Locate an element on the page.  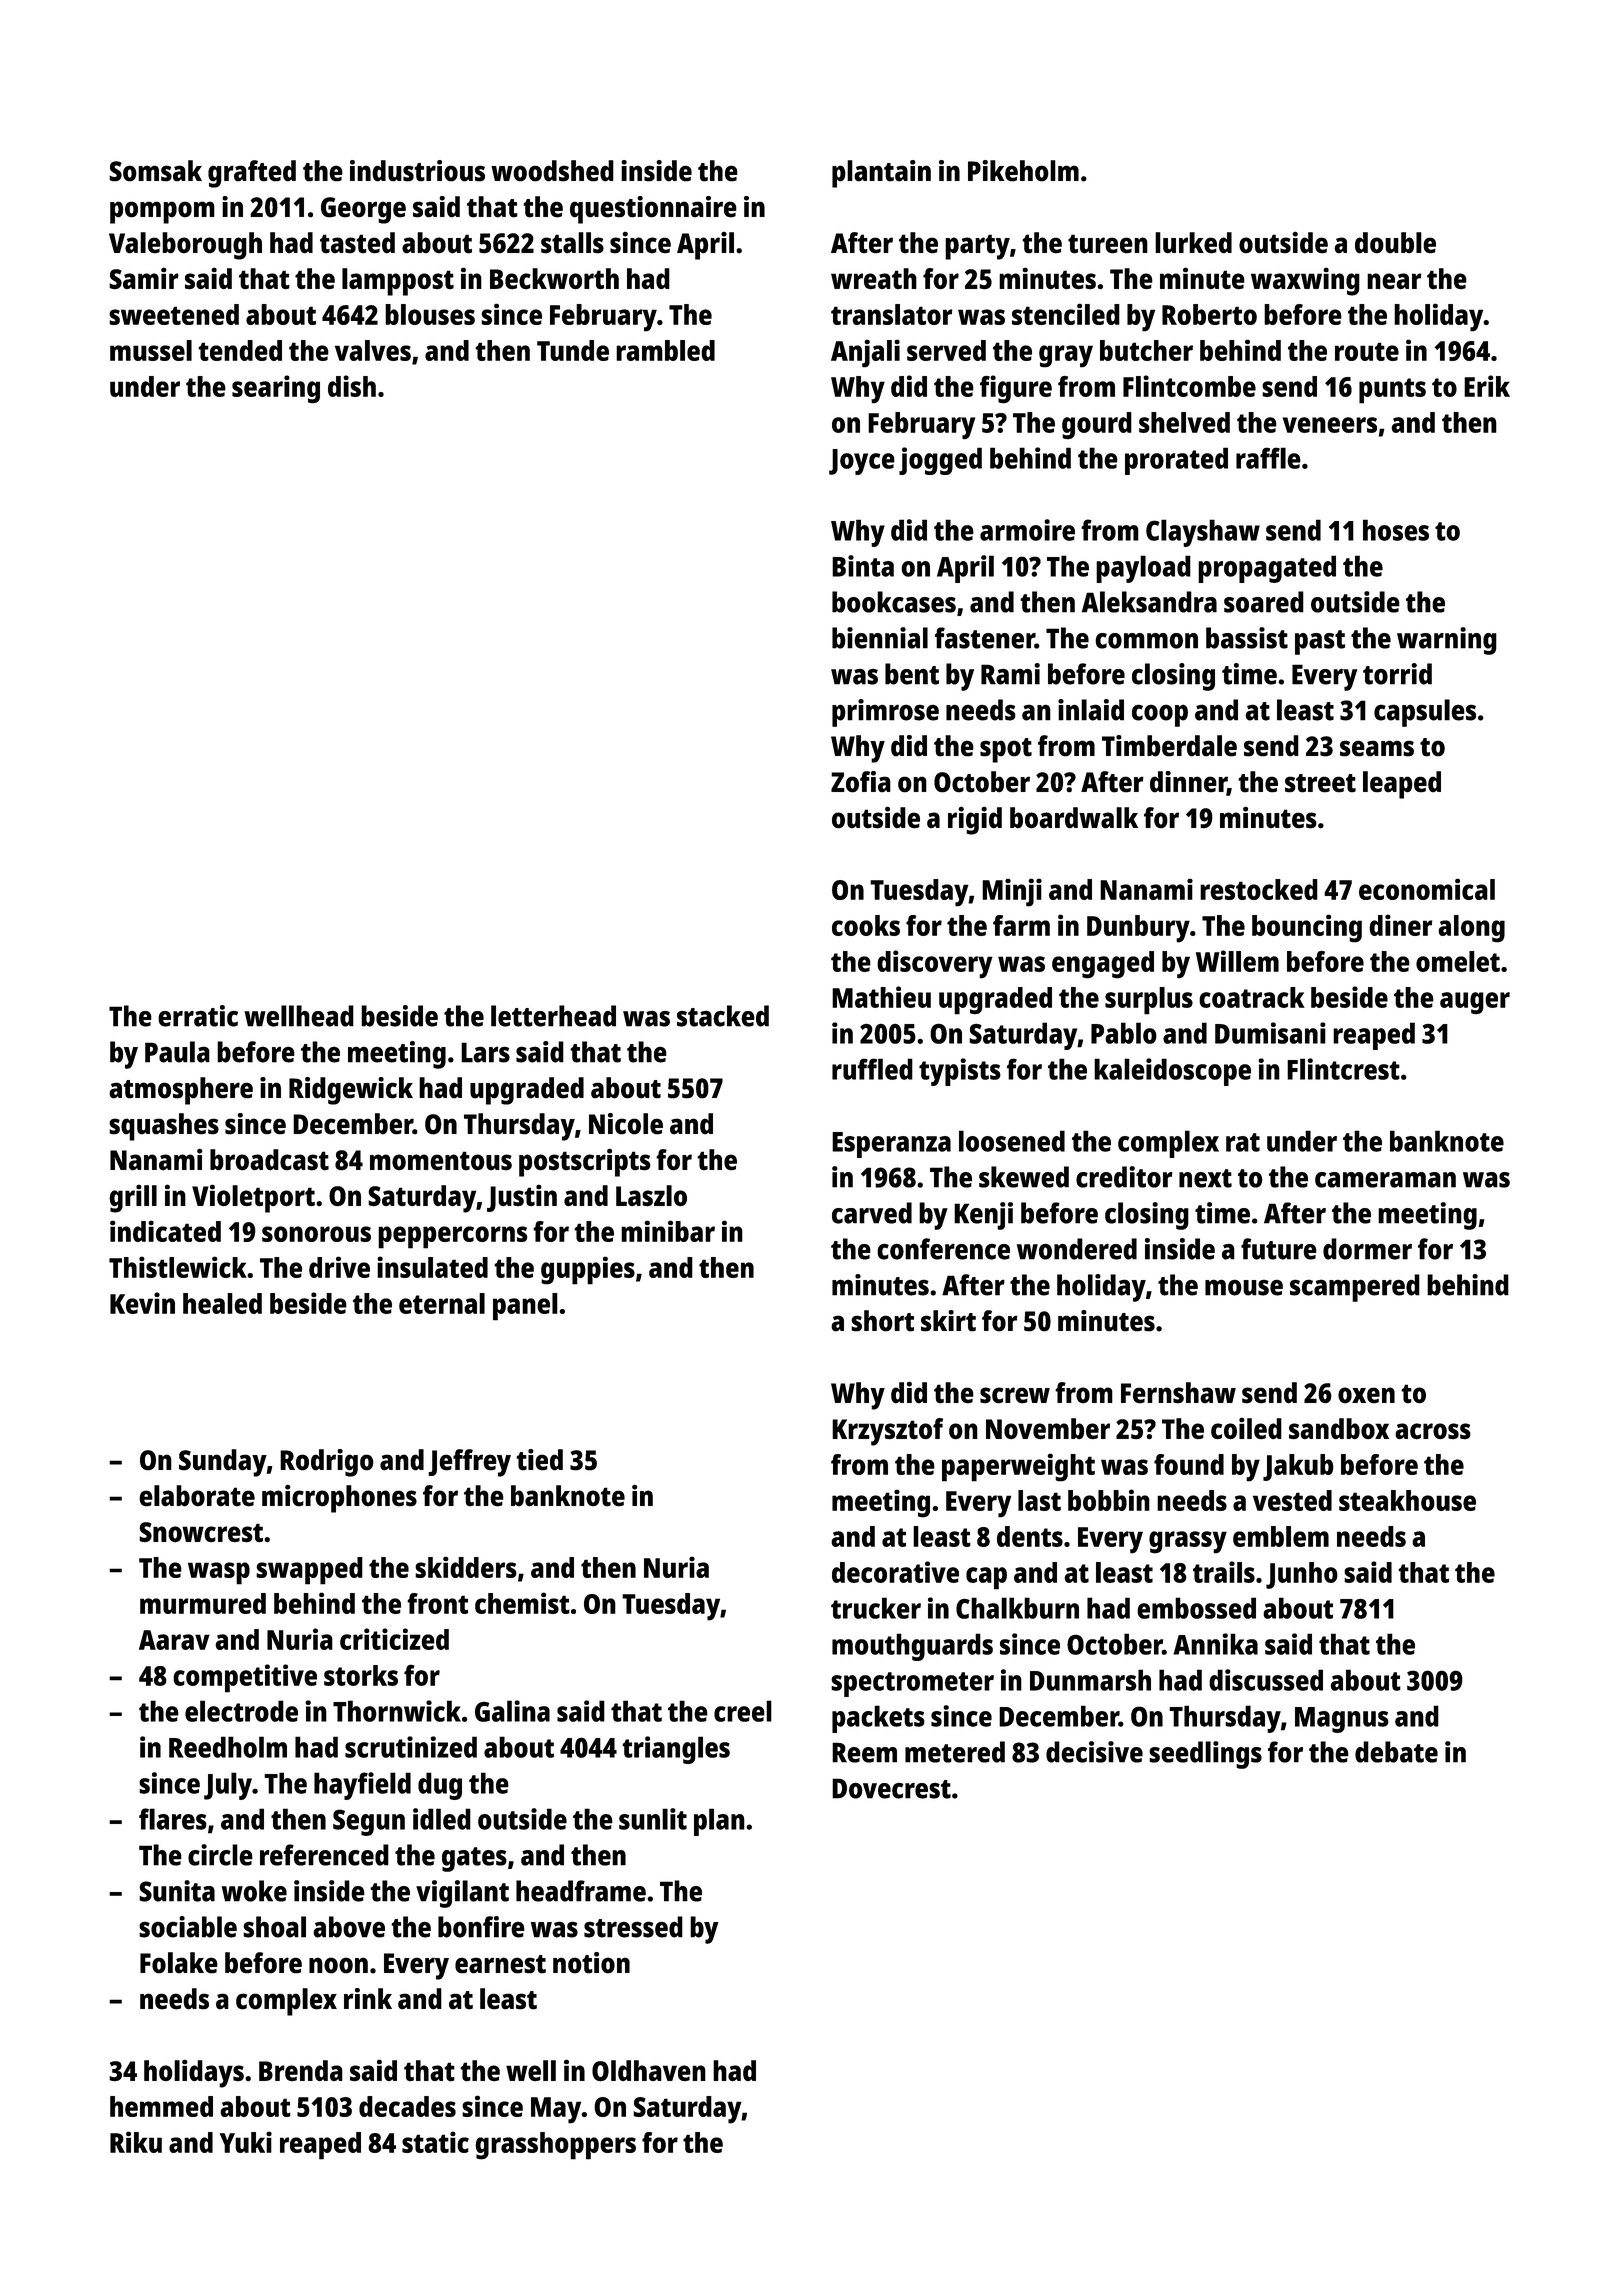
jogged is located at coordinates (940, 461).
